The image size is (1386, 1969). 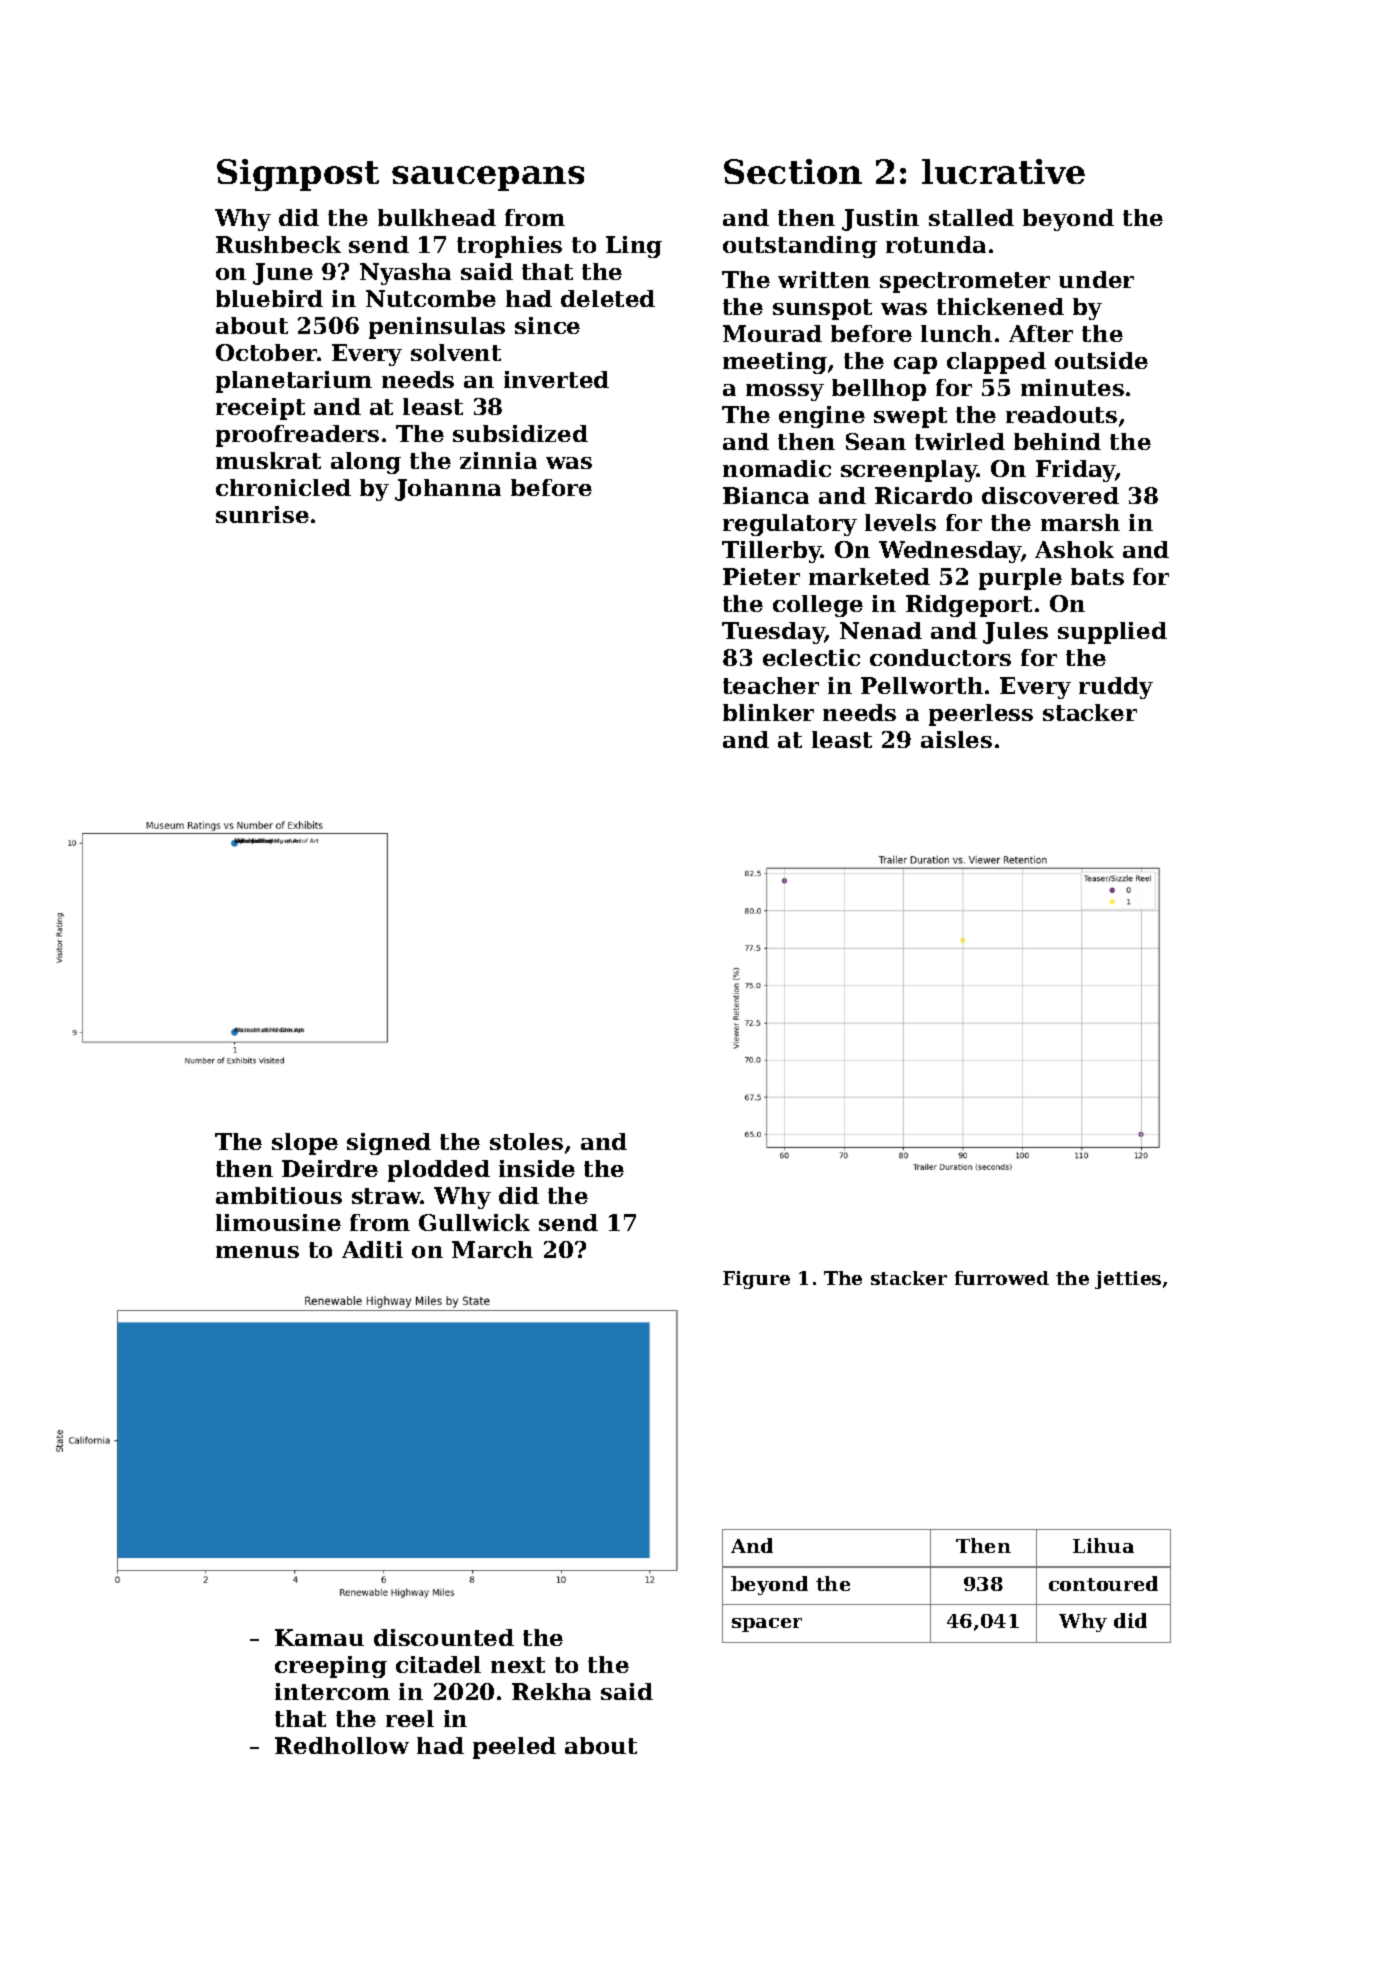 What do you see at coordinates (768, 712) in the document?
I see `blinker` at bounding box center [768, 712].
